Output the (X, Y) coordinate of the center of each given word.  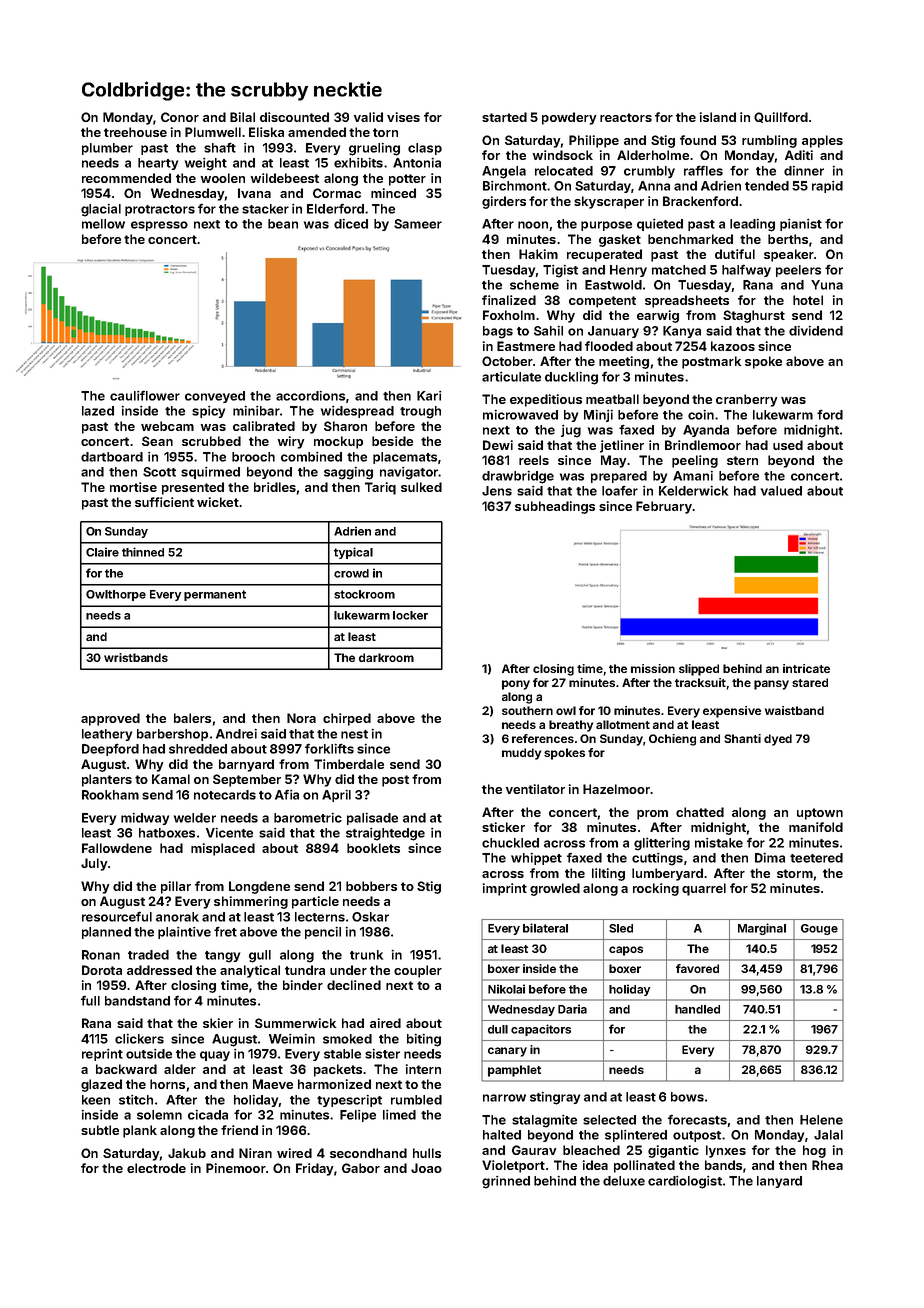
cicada (208, 1115)
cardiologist (685, 1182)
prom (652, 815)
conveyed (215, 397)
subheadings (555, 507)
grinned (506, 1182)
